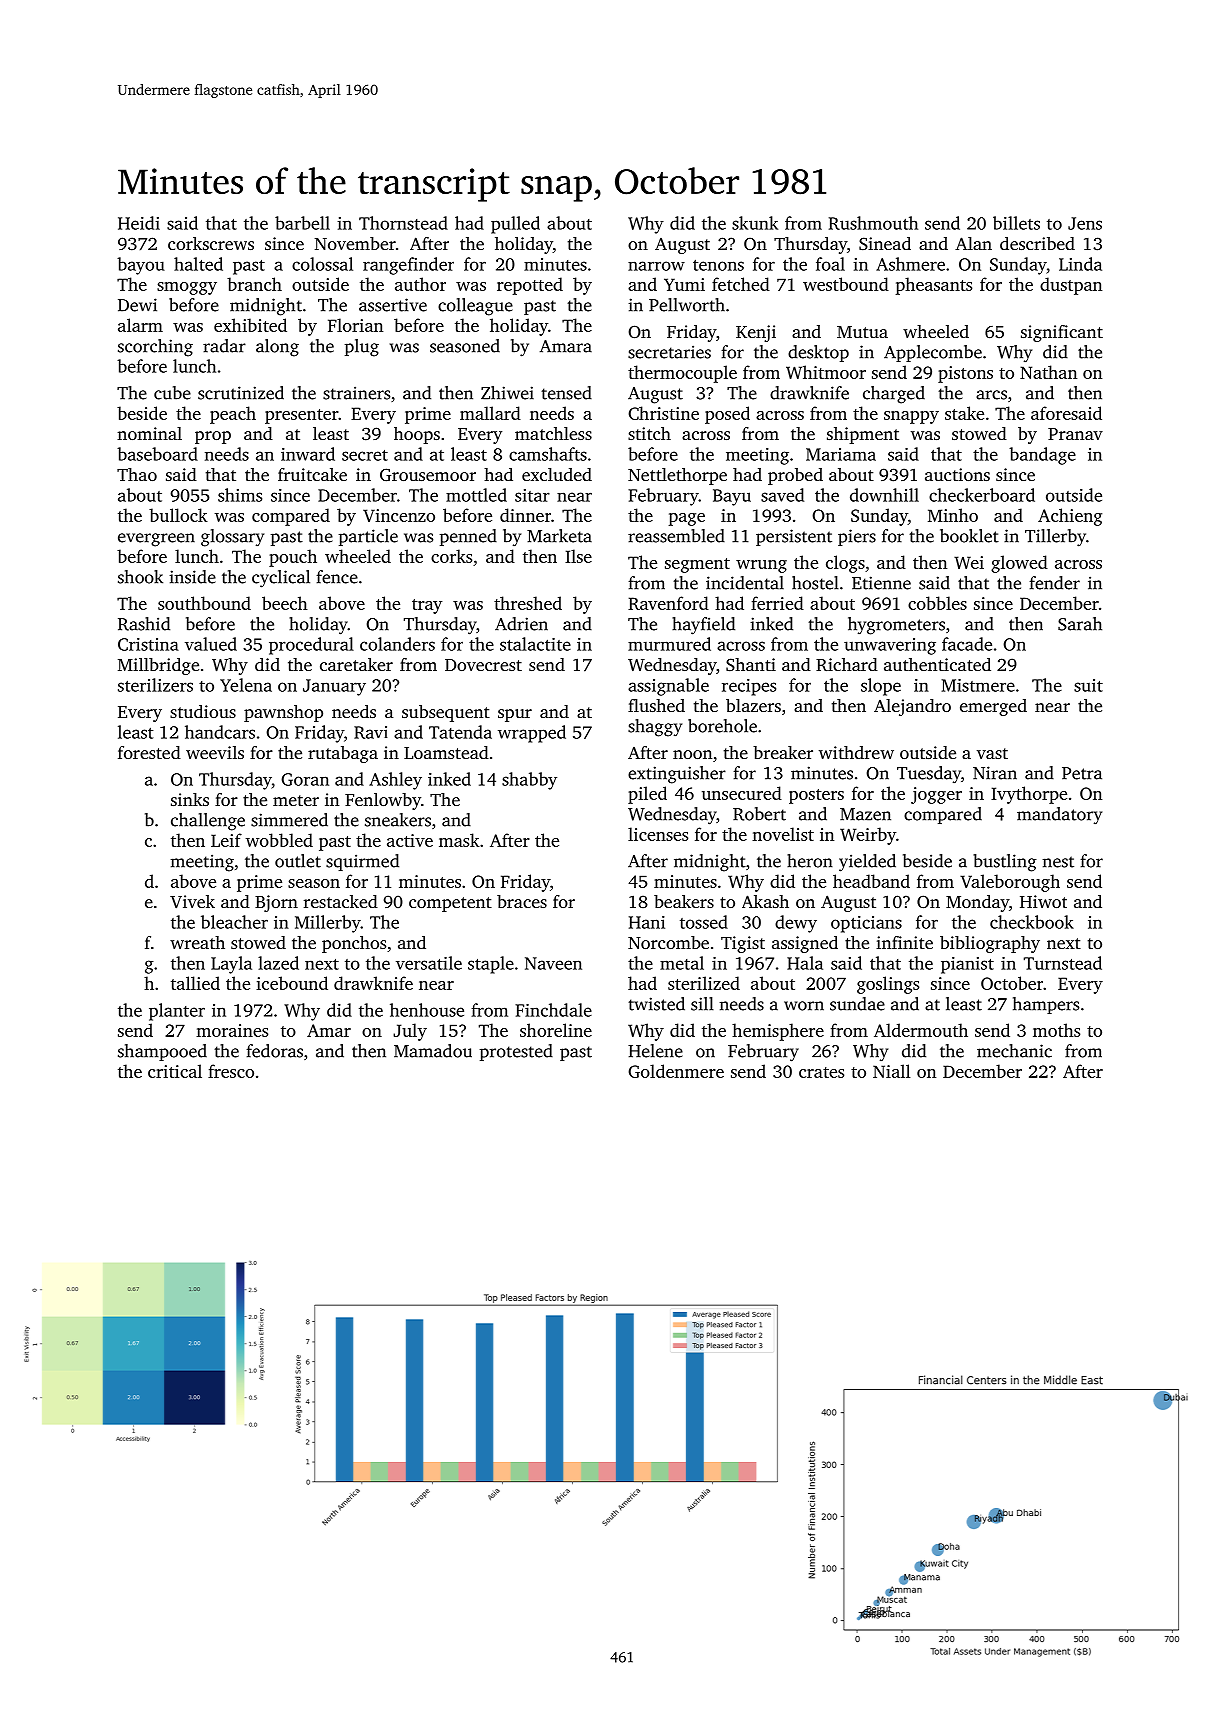  What do you see at coordinates (677, 476) in the image?
I see `Nettlethorpe` at bounding box center [677, 476].
